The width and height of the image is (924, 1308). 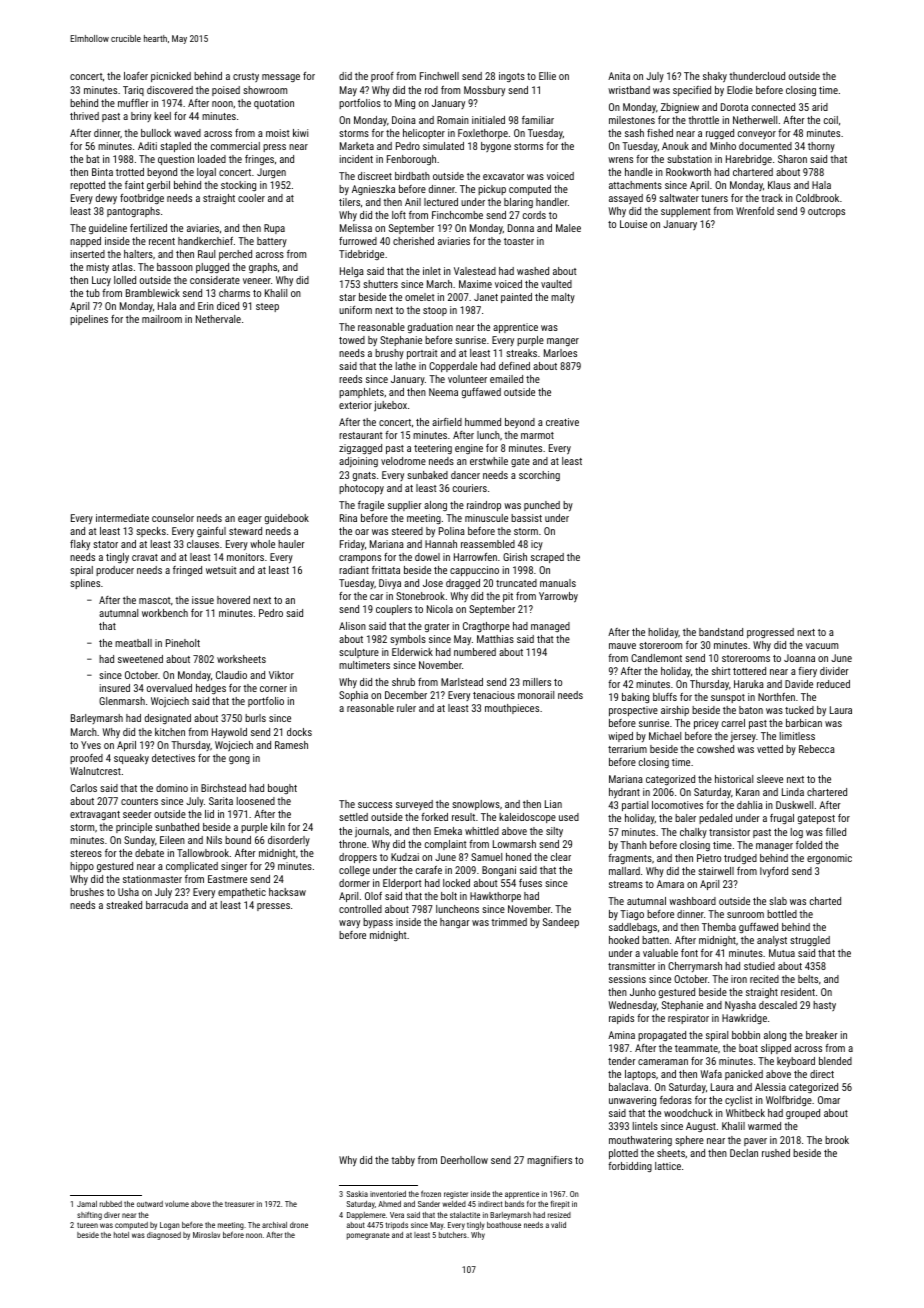 I want to click on vacuum, so click(x=822, y=646).
